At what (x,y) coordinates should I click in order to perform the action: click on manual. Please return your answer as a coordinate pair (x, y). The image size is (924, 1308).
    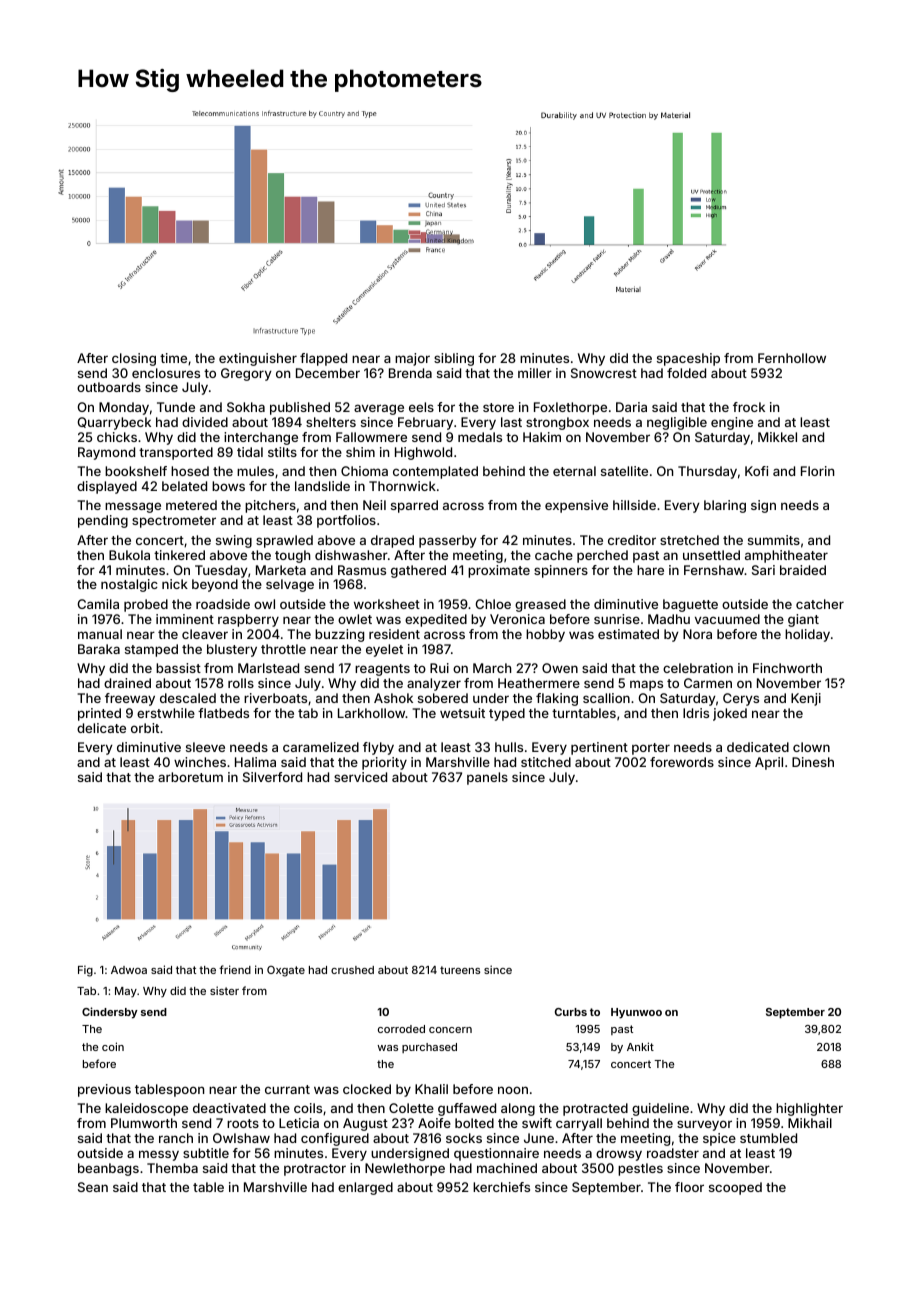
    Looking at the image, I should click on (100, 634).
